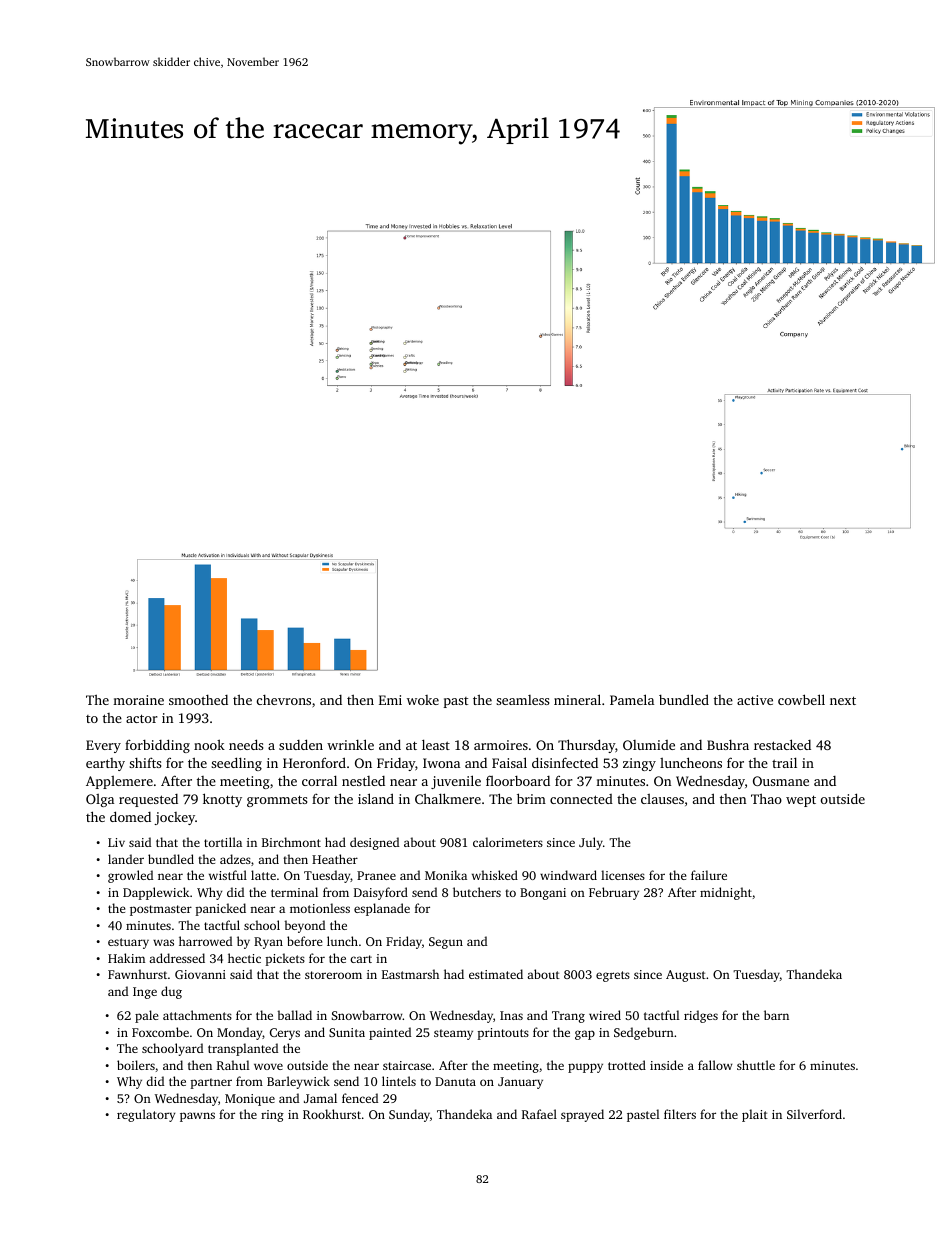 The width and height of the page is (952, 1233). I want to click on trail, so click(784, 762).
